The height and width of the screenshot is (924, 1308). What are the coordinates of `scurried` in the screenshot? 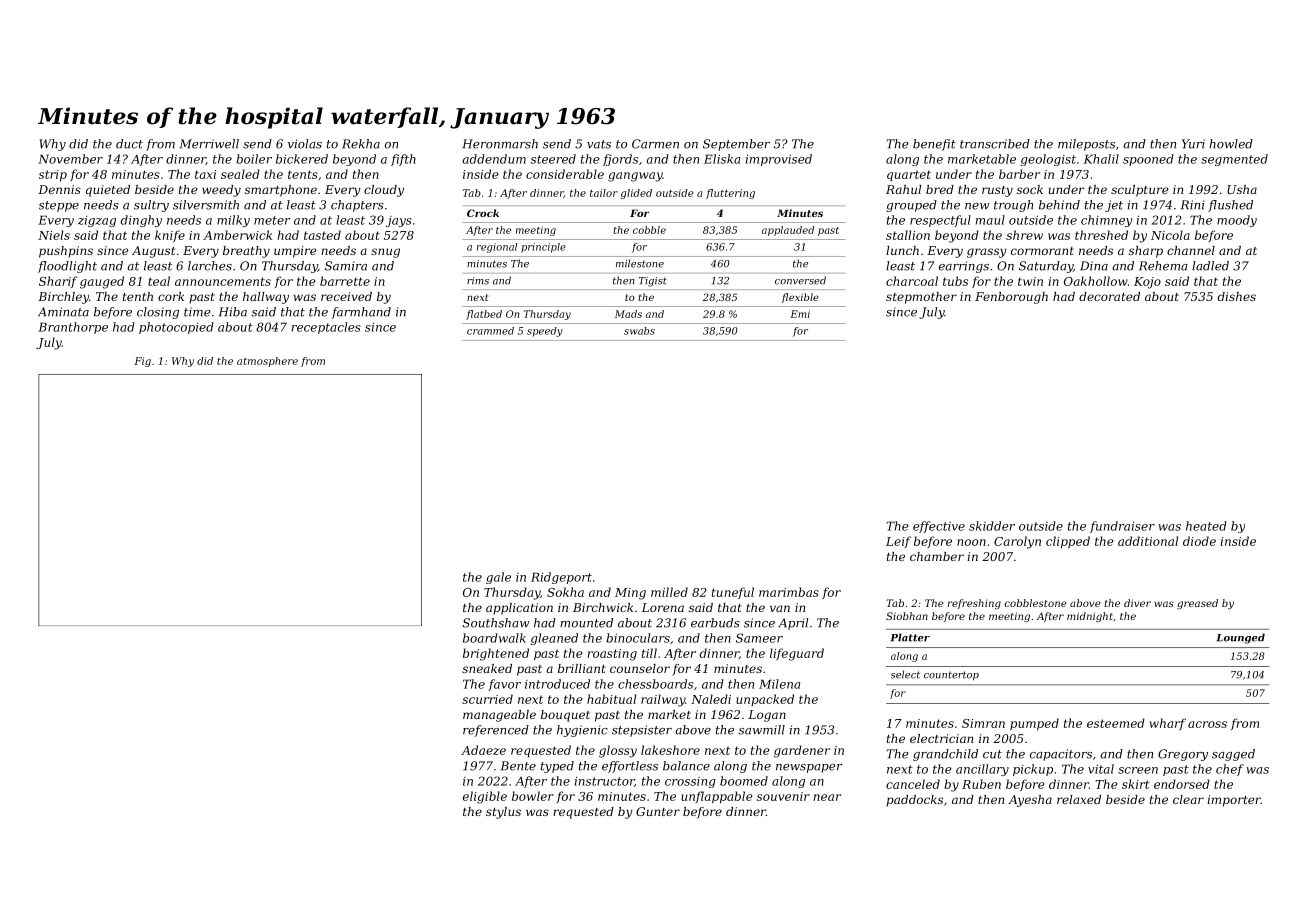 It's located at (487, 699).
